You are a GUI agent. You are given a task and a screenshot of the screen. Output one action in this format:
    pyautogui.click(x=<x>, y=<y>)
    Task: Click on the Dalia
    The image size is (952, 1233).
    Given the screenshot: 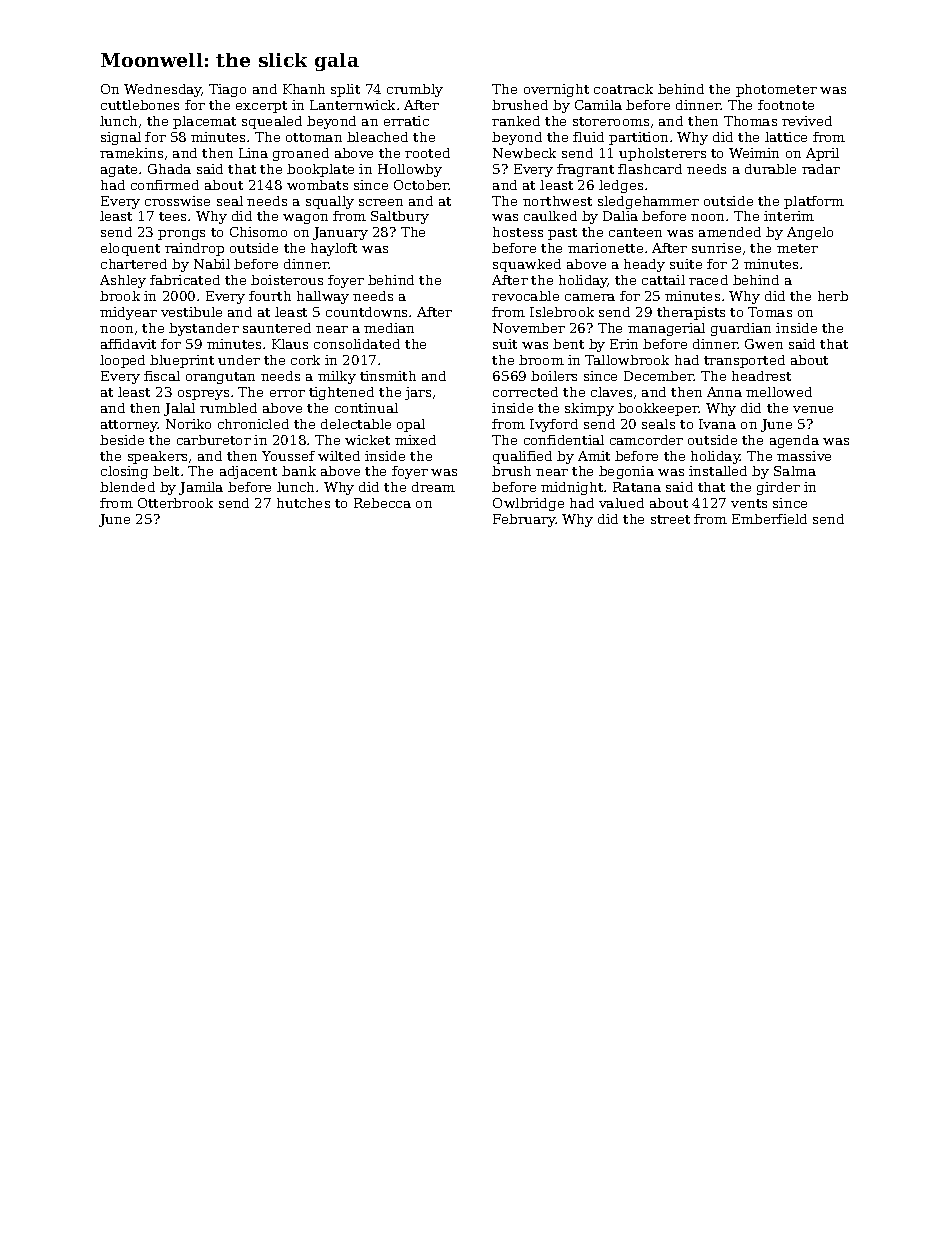 What is the action you would take?
    pyautogui.click(x=620, y=216)
